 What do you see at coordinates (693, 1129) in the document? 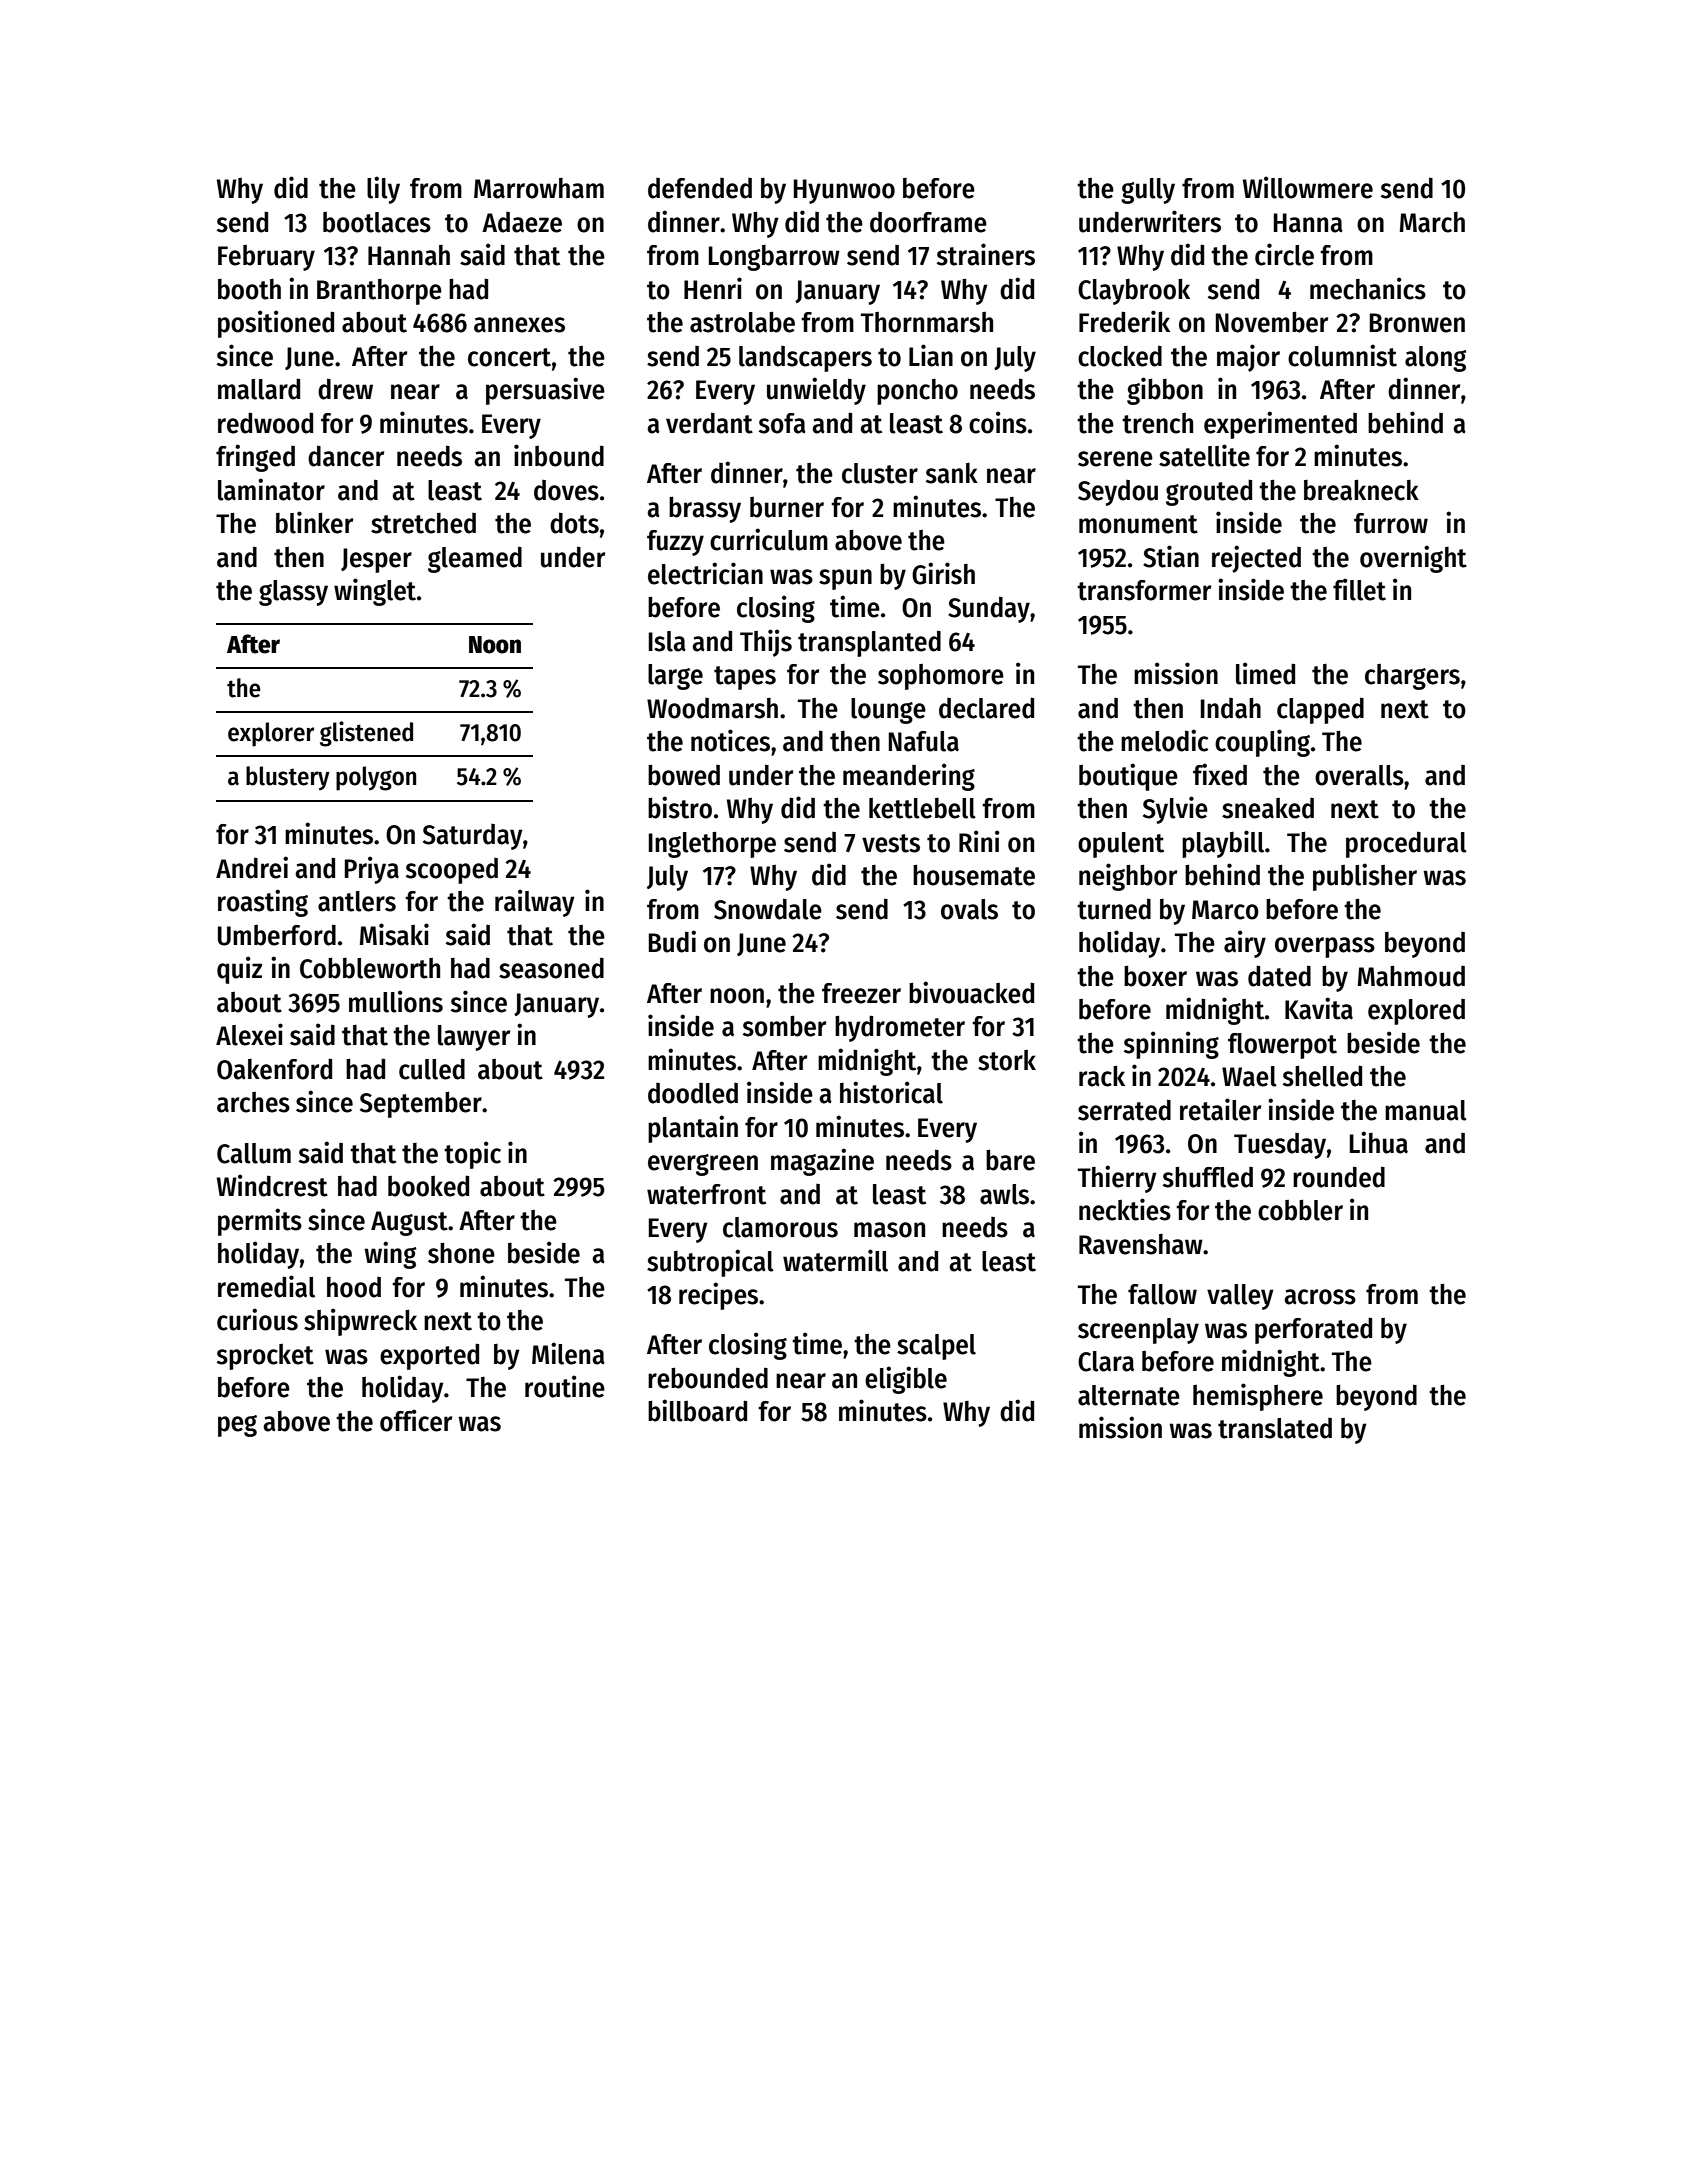
I see `plantain` at bounding box center [693, 1129].
